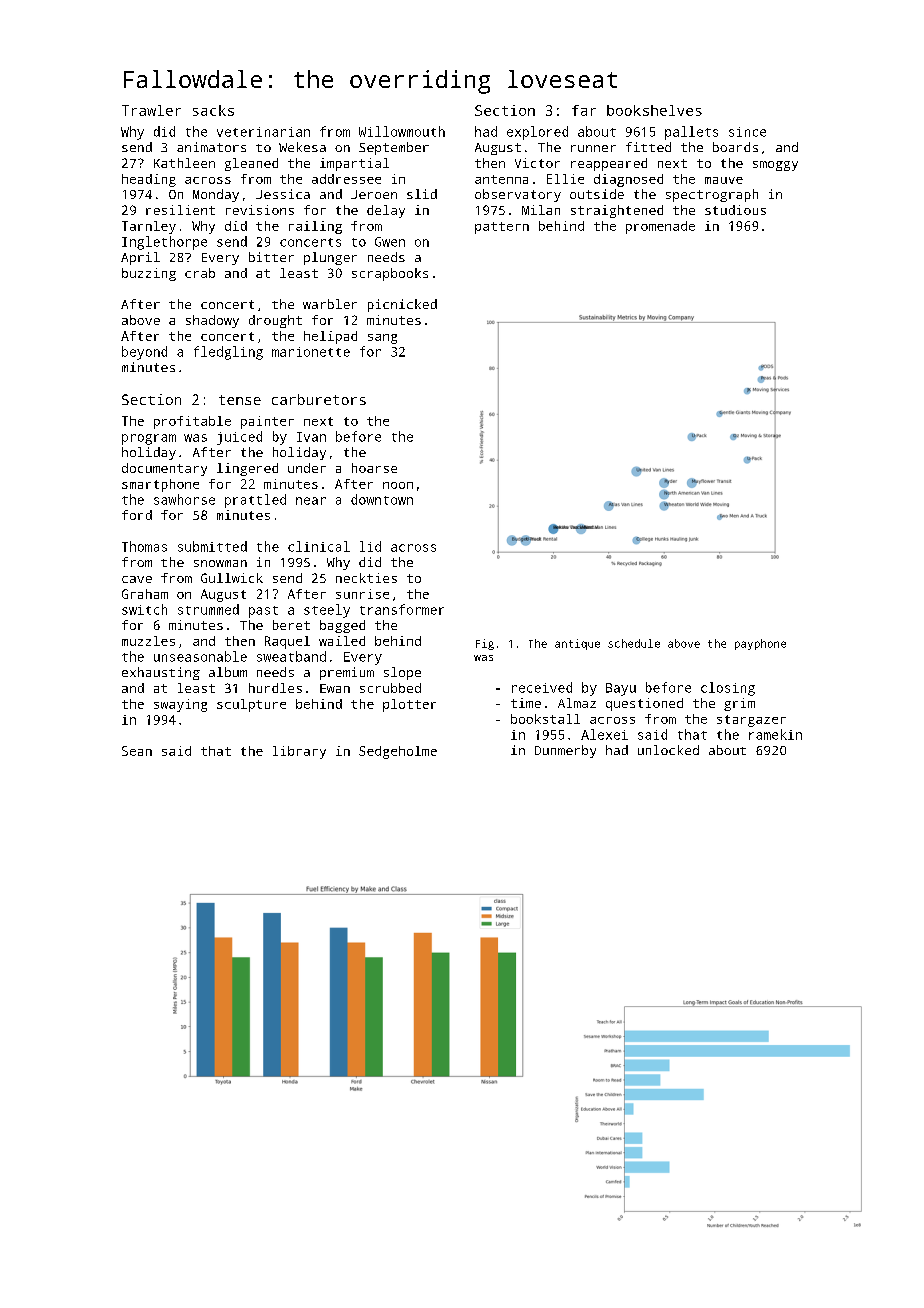  Describe the element at coordinates (724, 180) in the page. I see `mauve` at that location.
